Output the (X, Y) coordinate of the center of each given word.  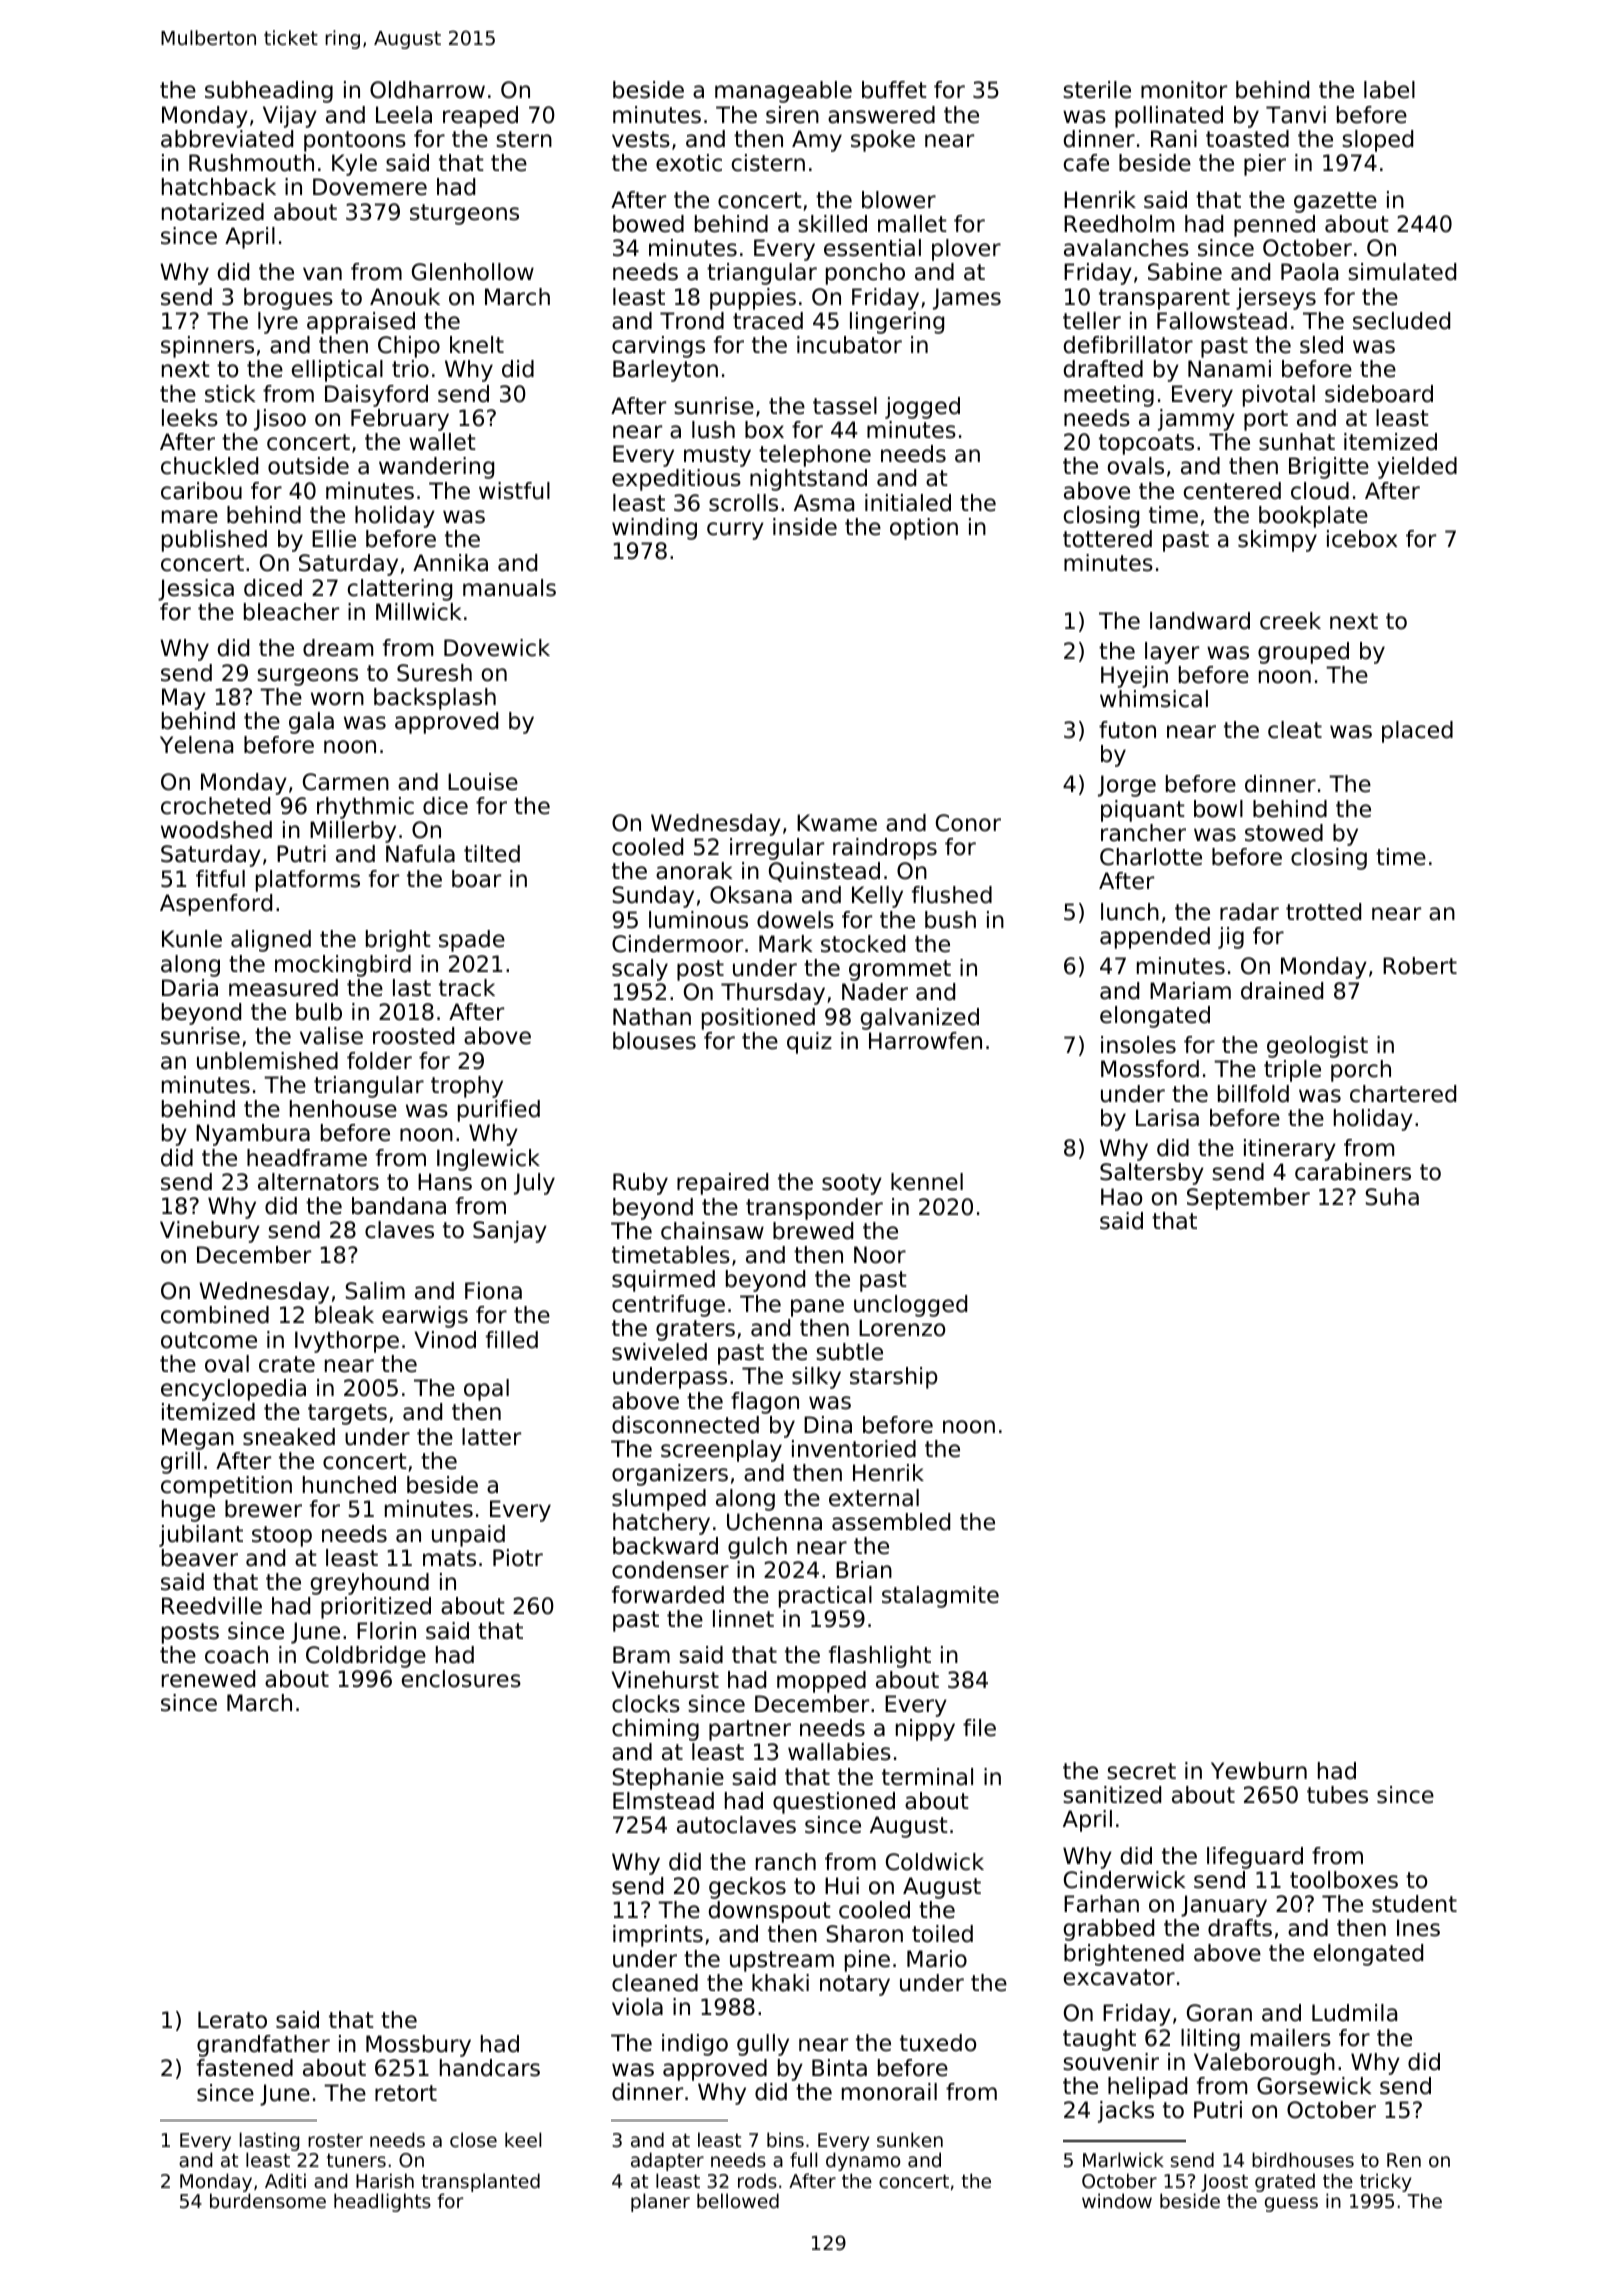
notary (855, 1985)
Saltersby (1152, 1174)
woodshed (216, 830)
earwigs (425, 1317)
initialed (908, 503)
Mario (937, 1959)
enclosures (461, 1679)
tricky (1386, 2182)
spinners (207, 347)
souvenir (1111, 2062)
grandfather (263, 2046)
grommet (900, 970)
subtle (849, 1352)
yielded (1417, 468)
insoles (1138, 1045)
